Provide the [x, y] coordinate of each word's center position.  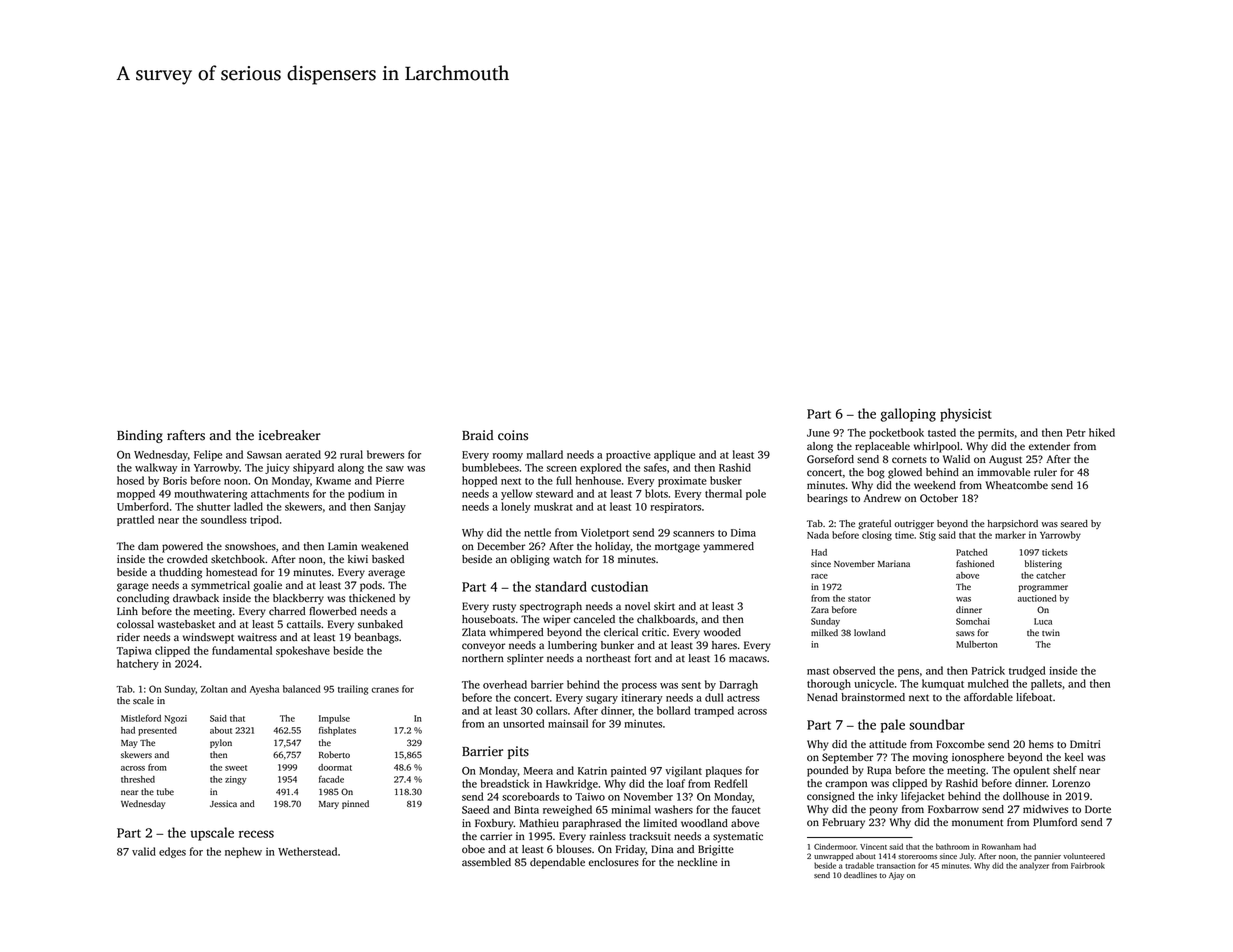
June [818, 433]
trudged [1027, 671]
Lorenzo [1071, 783]
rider [128, 637]
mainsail [568, 723]
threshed [138, 779]
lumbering [572, 646]
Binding [140, 436]
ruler [1045, 472]
